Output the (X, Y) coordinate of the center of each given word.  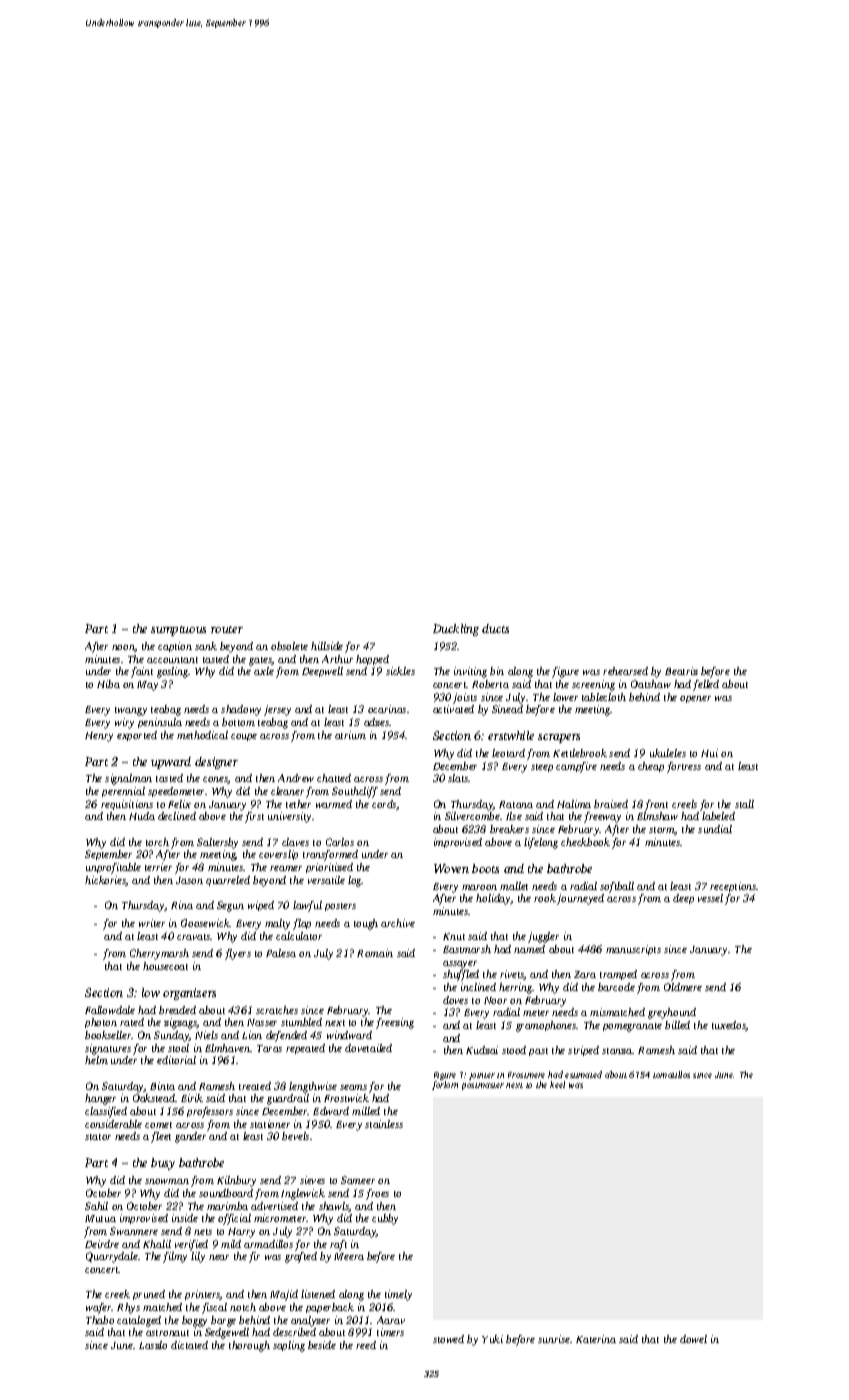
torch (157, 842)
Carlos (340, 842)
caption (175, 647)
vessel (710, 898)
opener (695, 699)
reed (366, 1345)
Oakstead (154, 1098)
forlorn (445, 1085)
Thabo (100, 1320)
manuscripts (633, 950)
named (529, 949)
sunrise (554, 1339)
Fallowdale (110, 1010)
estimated (583, 1074)
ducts (495, 628)
